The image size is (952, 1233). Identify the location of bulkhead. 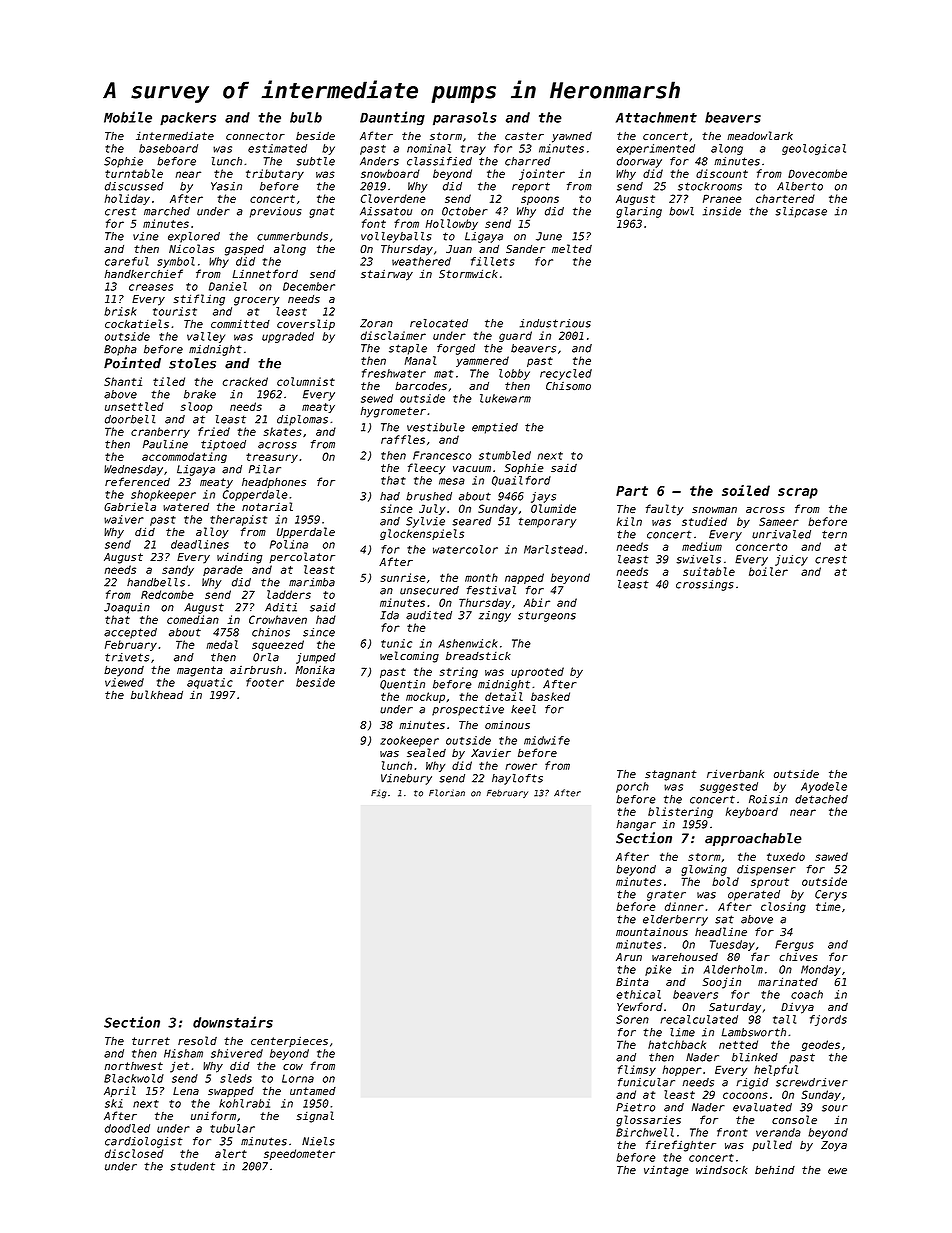
(157, 694).
